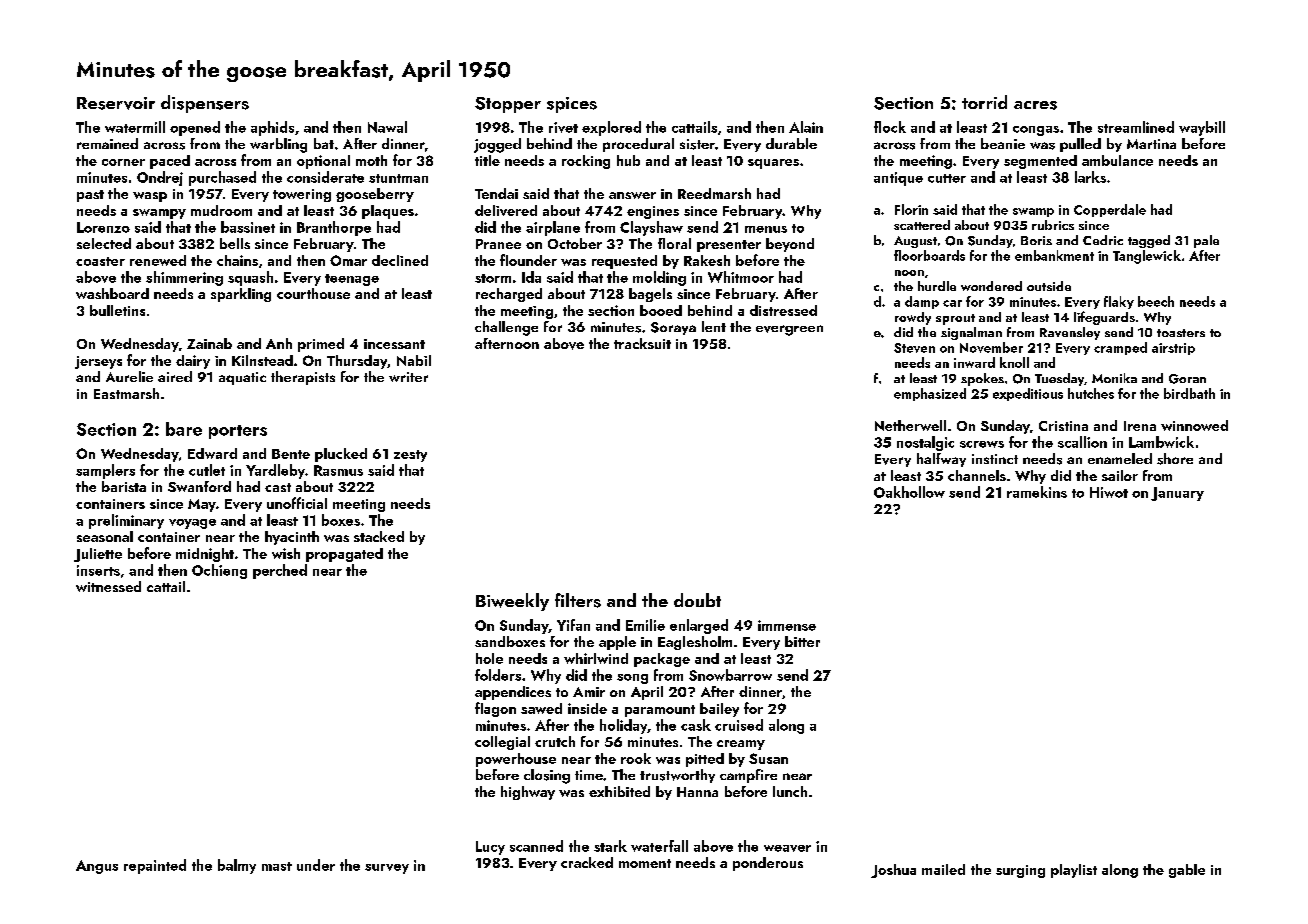 This screenshot has width=1308, height=924. I want to click on remained, so click(107, 143).
